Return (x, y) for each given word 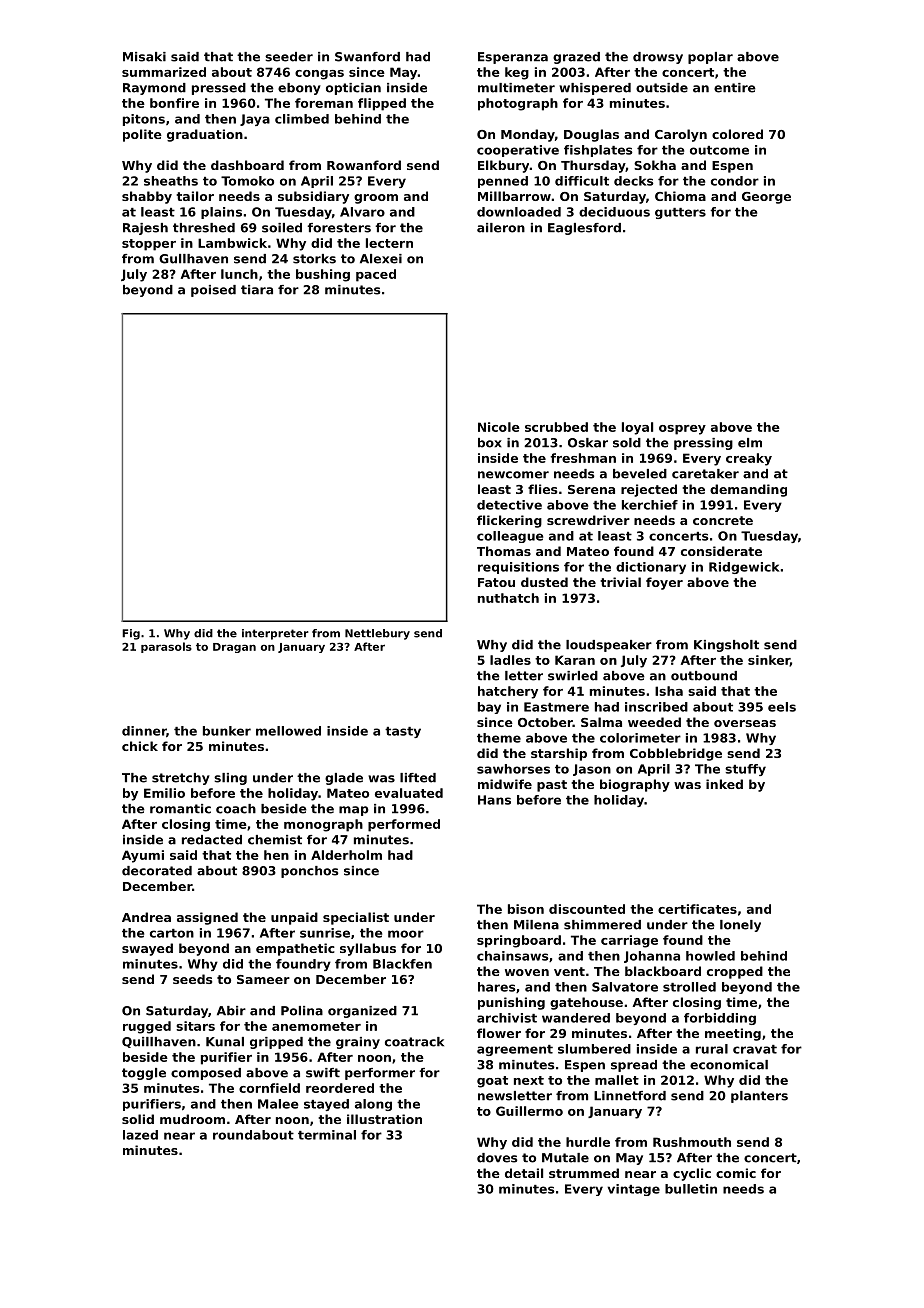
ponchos (309, 872)
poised (213, 291)
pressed (219, 89)
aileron (501, 228)
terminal (327, 1135)
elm (750, 443)
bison (526, 909)
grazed (576, 58)
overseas (745, 723)
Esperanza (513, 58)
